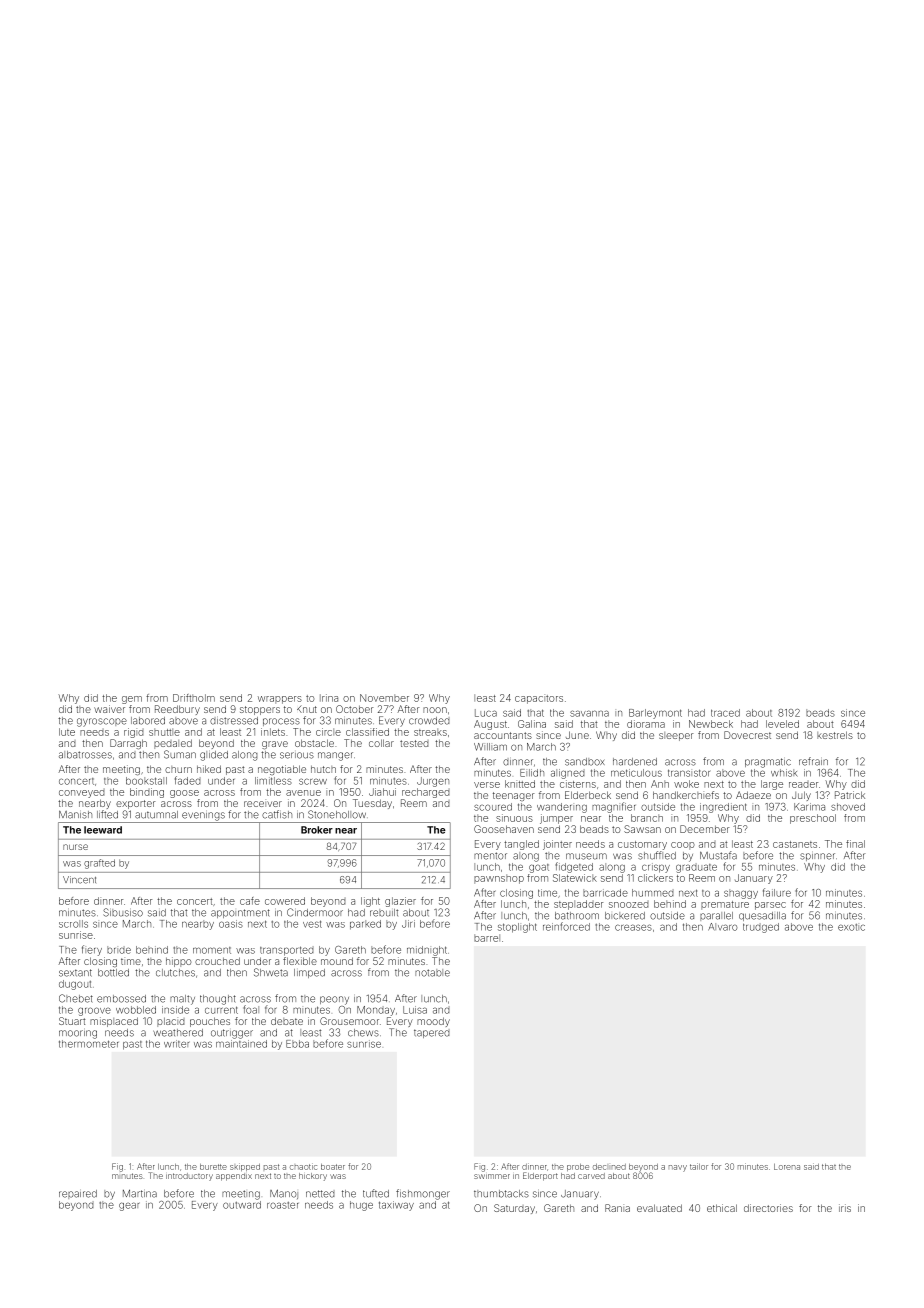 The image size is (924, 1308). I want to click on teenager, so click(514, 796).
